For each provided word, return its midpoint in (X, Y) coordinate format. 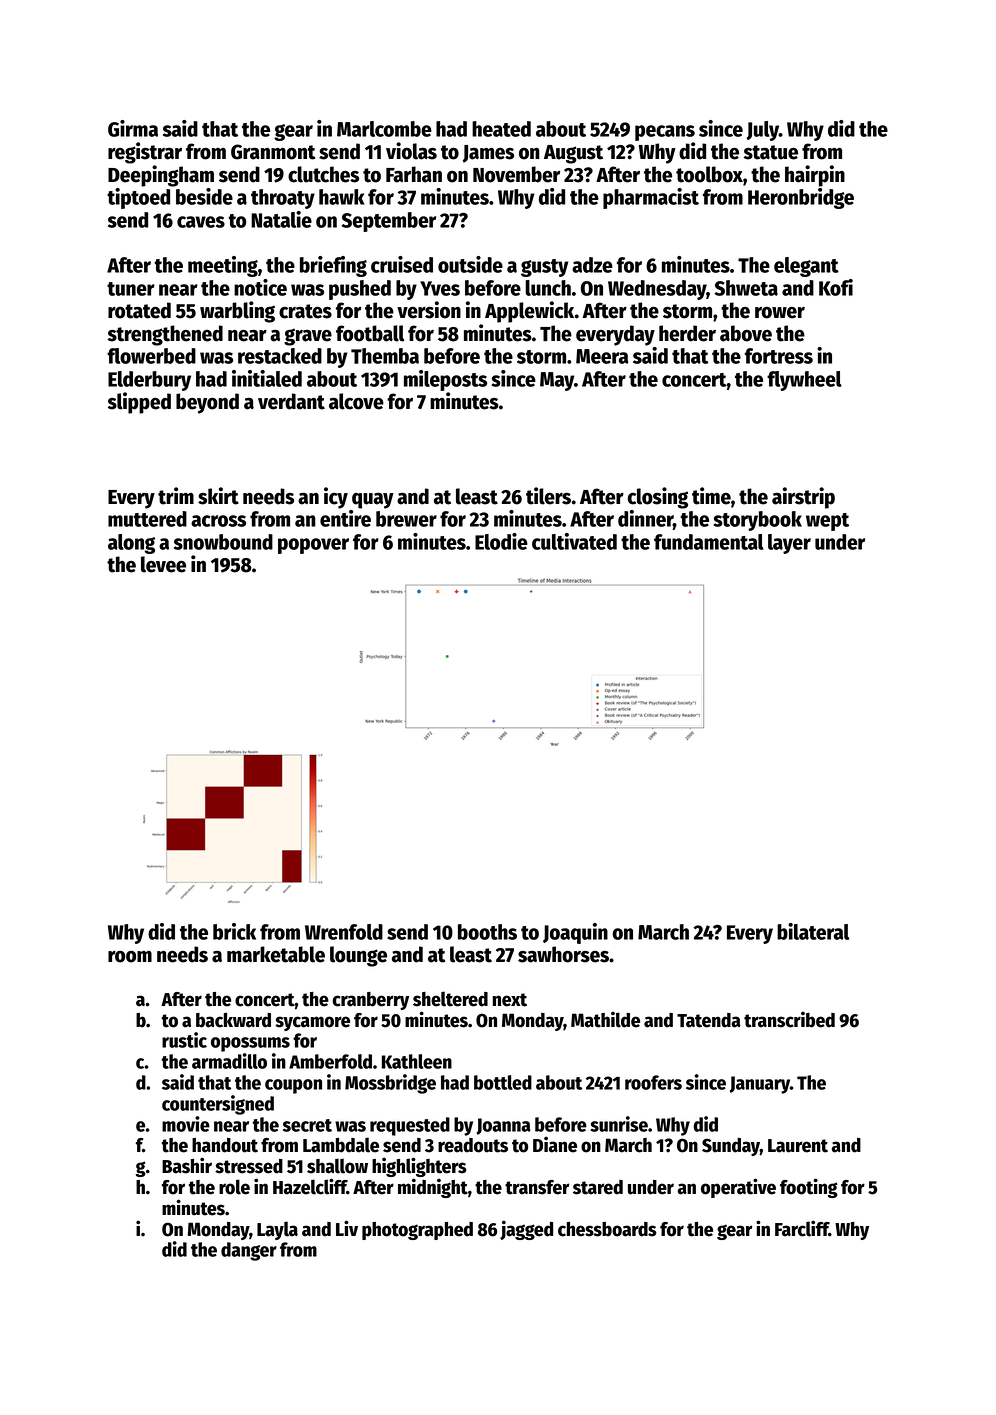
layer (789, 544)
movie (186, 1124)
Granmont (273, 152)
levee (163, 564)
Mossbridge (390, 1084)
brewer (406, 519)
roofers (653, 1082)
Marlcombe (384, 129)
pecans (665, 133)
